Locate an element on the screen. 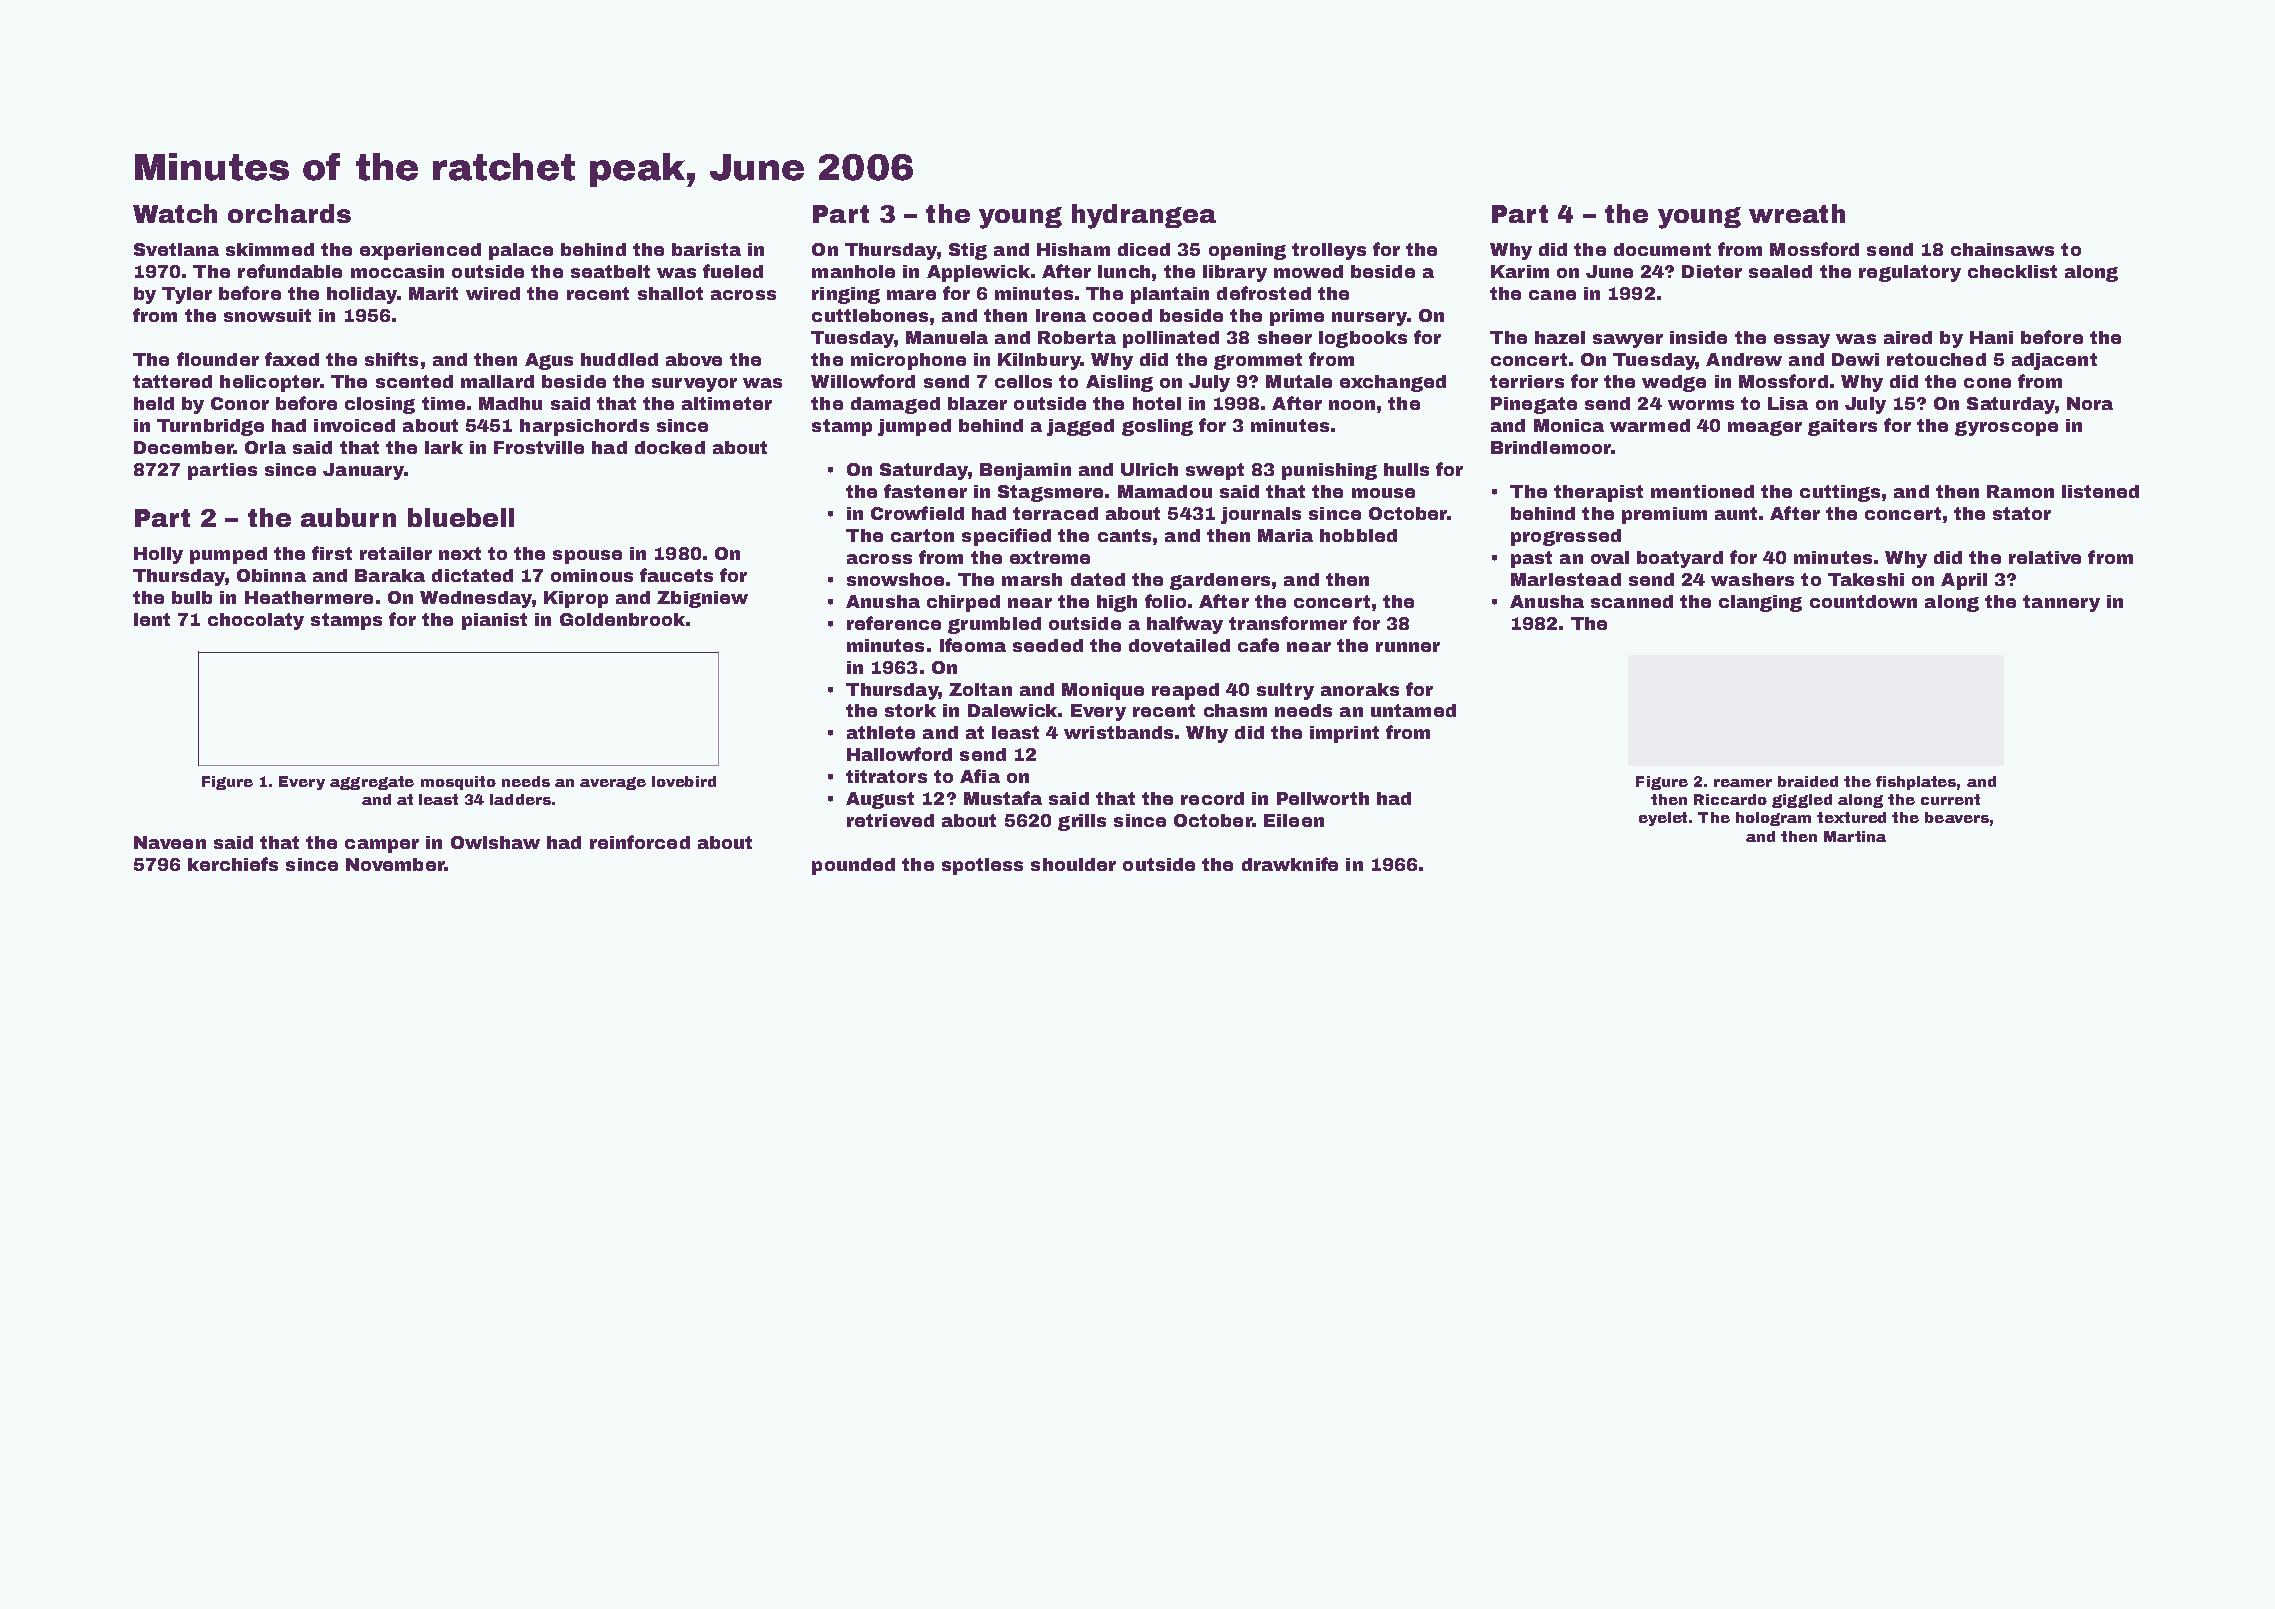 The image size is (2275, 1609). Naveen is located at coordinates (170, 842).
